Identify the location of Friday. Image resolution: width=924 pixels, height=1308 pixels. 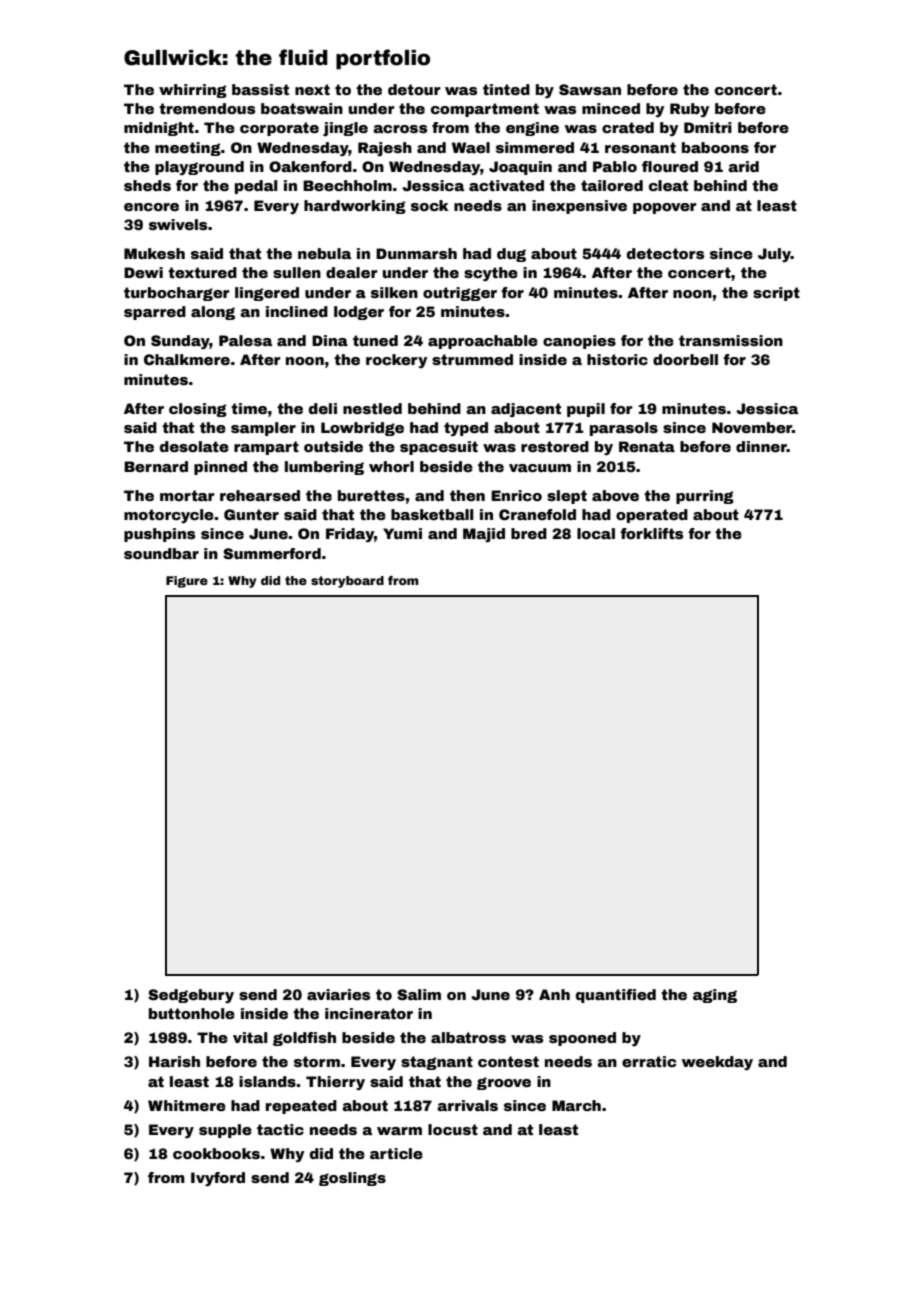
(350, 535).
